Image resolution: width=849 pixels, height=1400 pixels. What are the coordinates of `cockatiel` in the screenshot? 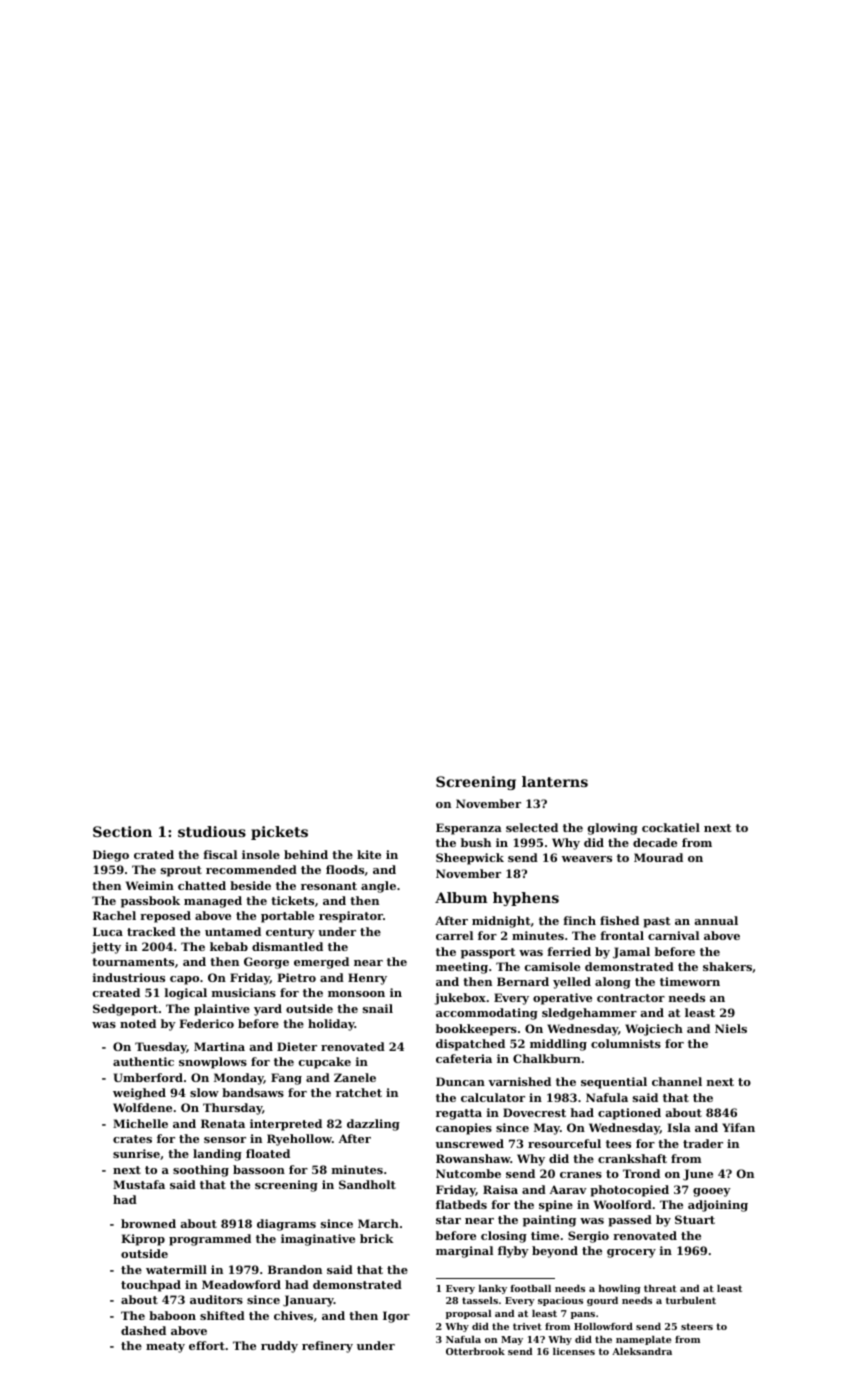 It's located at (671, 827).
